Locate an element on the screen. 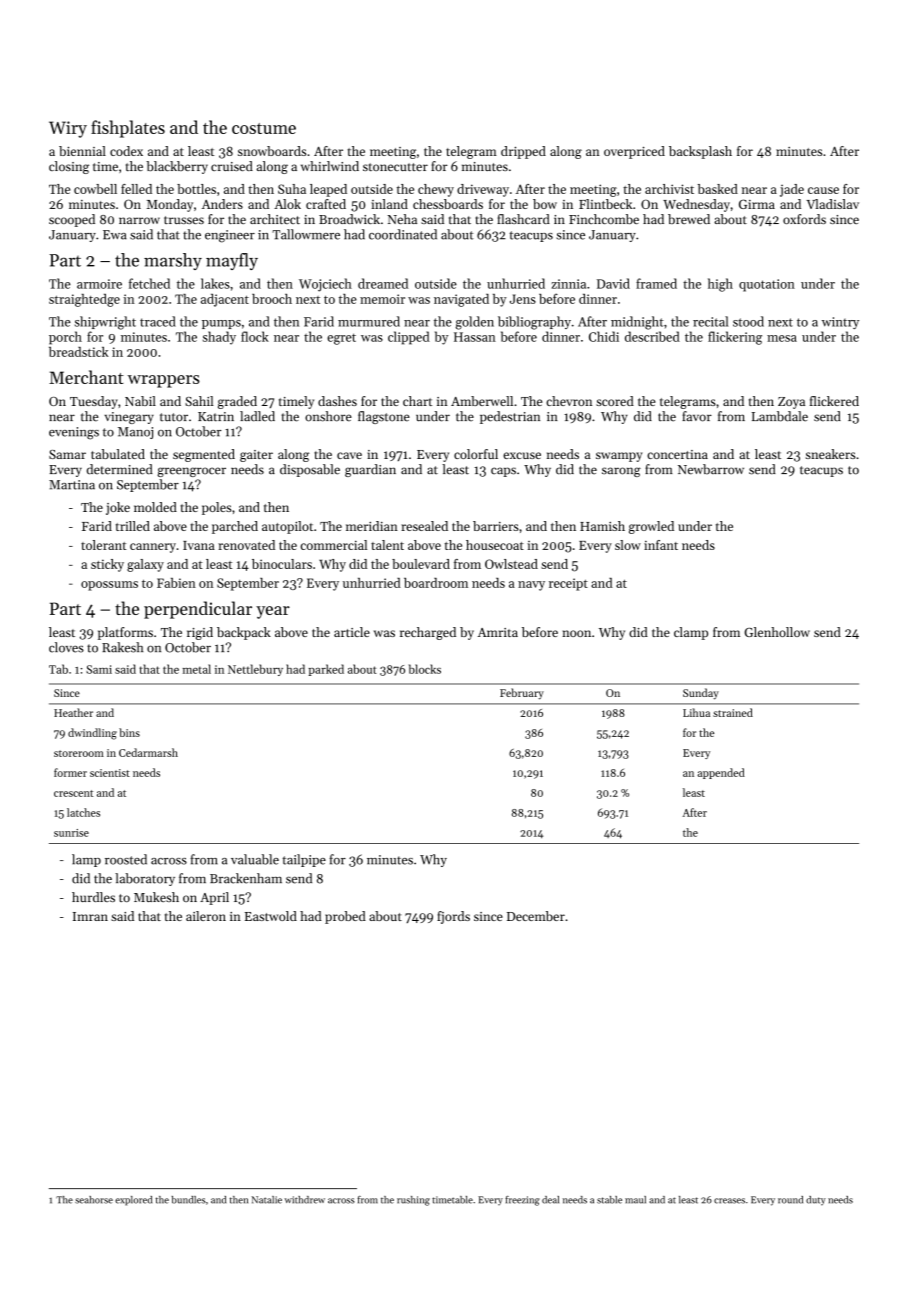 The width and height of the screenshot is (908, 1316). Broadwick is located at coordinates (349, 219).
